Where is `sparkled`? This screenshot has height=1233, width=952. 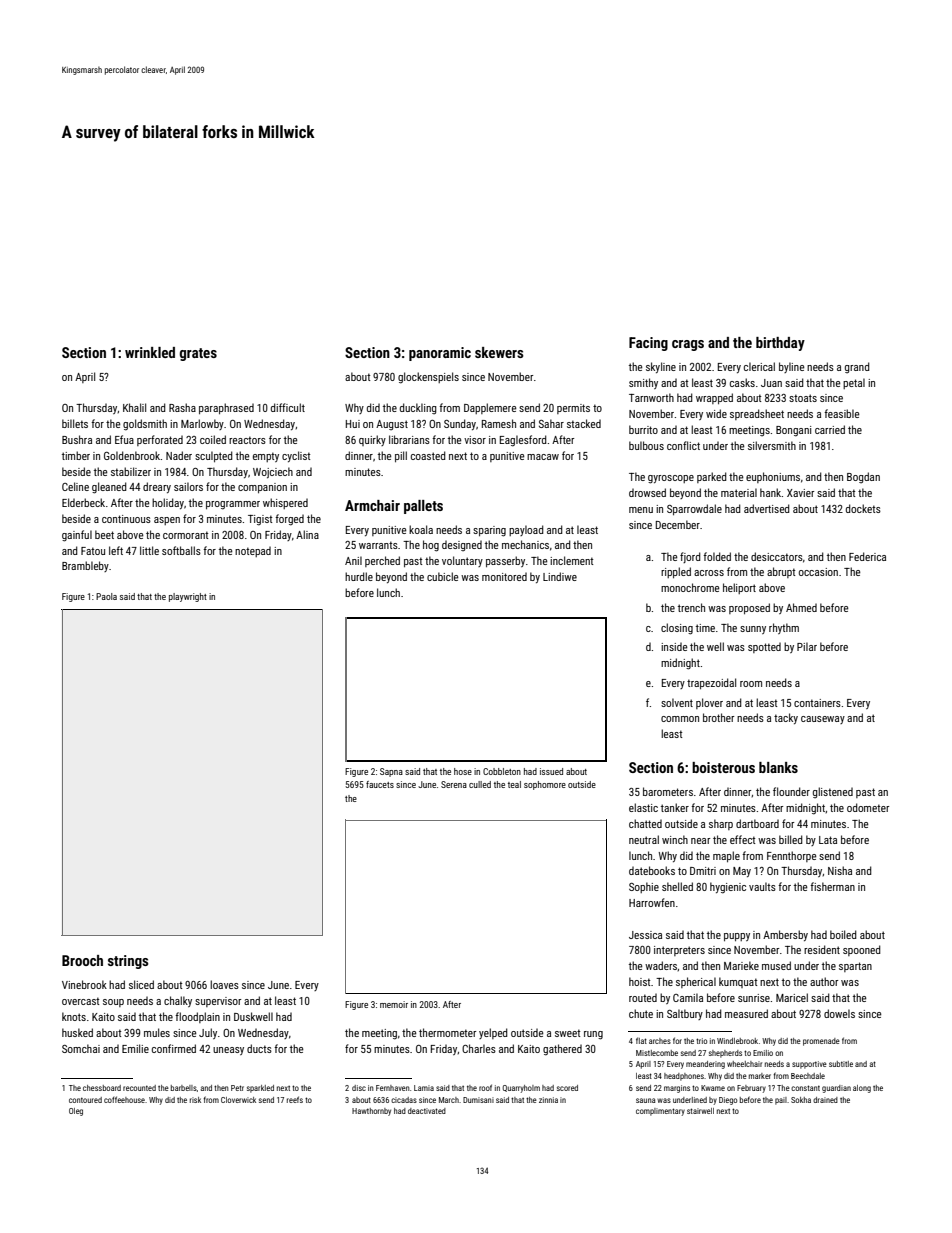
sparkled is located at coordinates (260, 1089).
